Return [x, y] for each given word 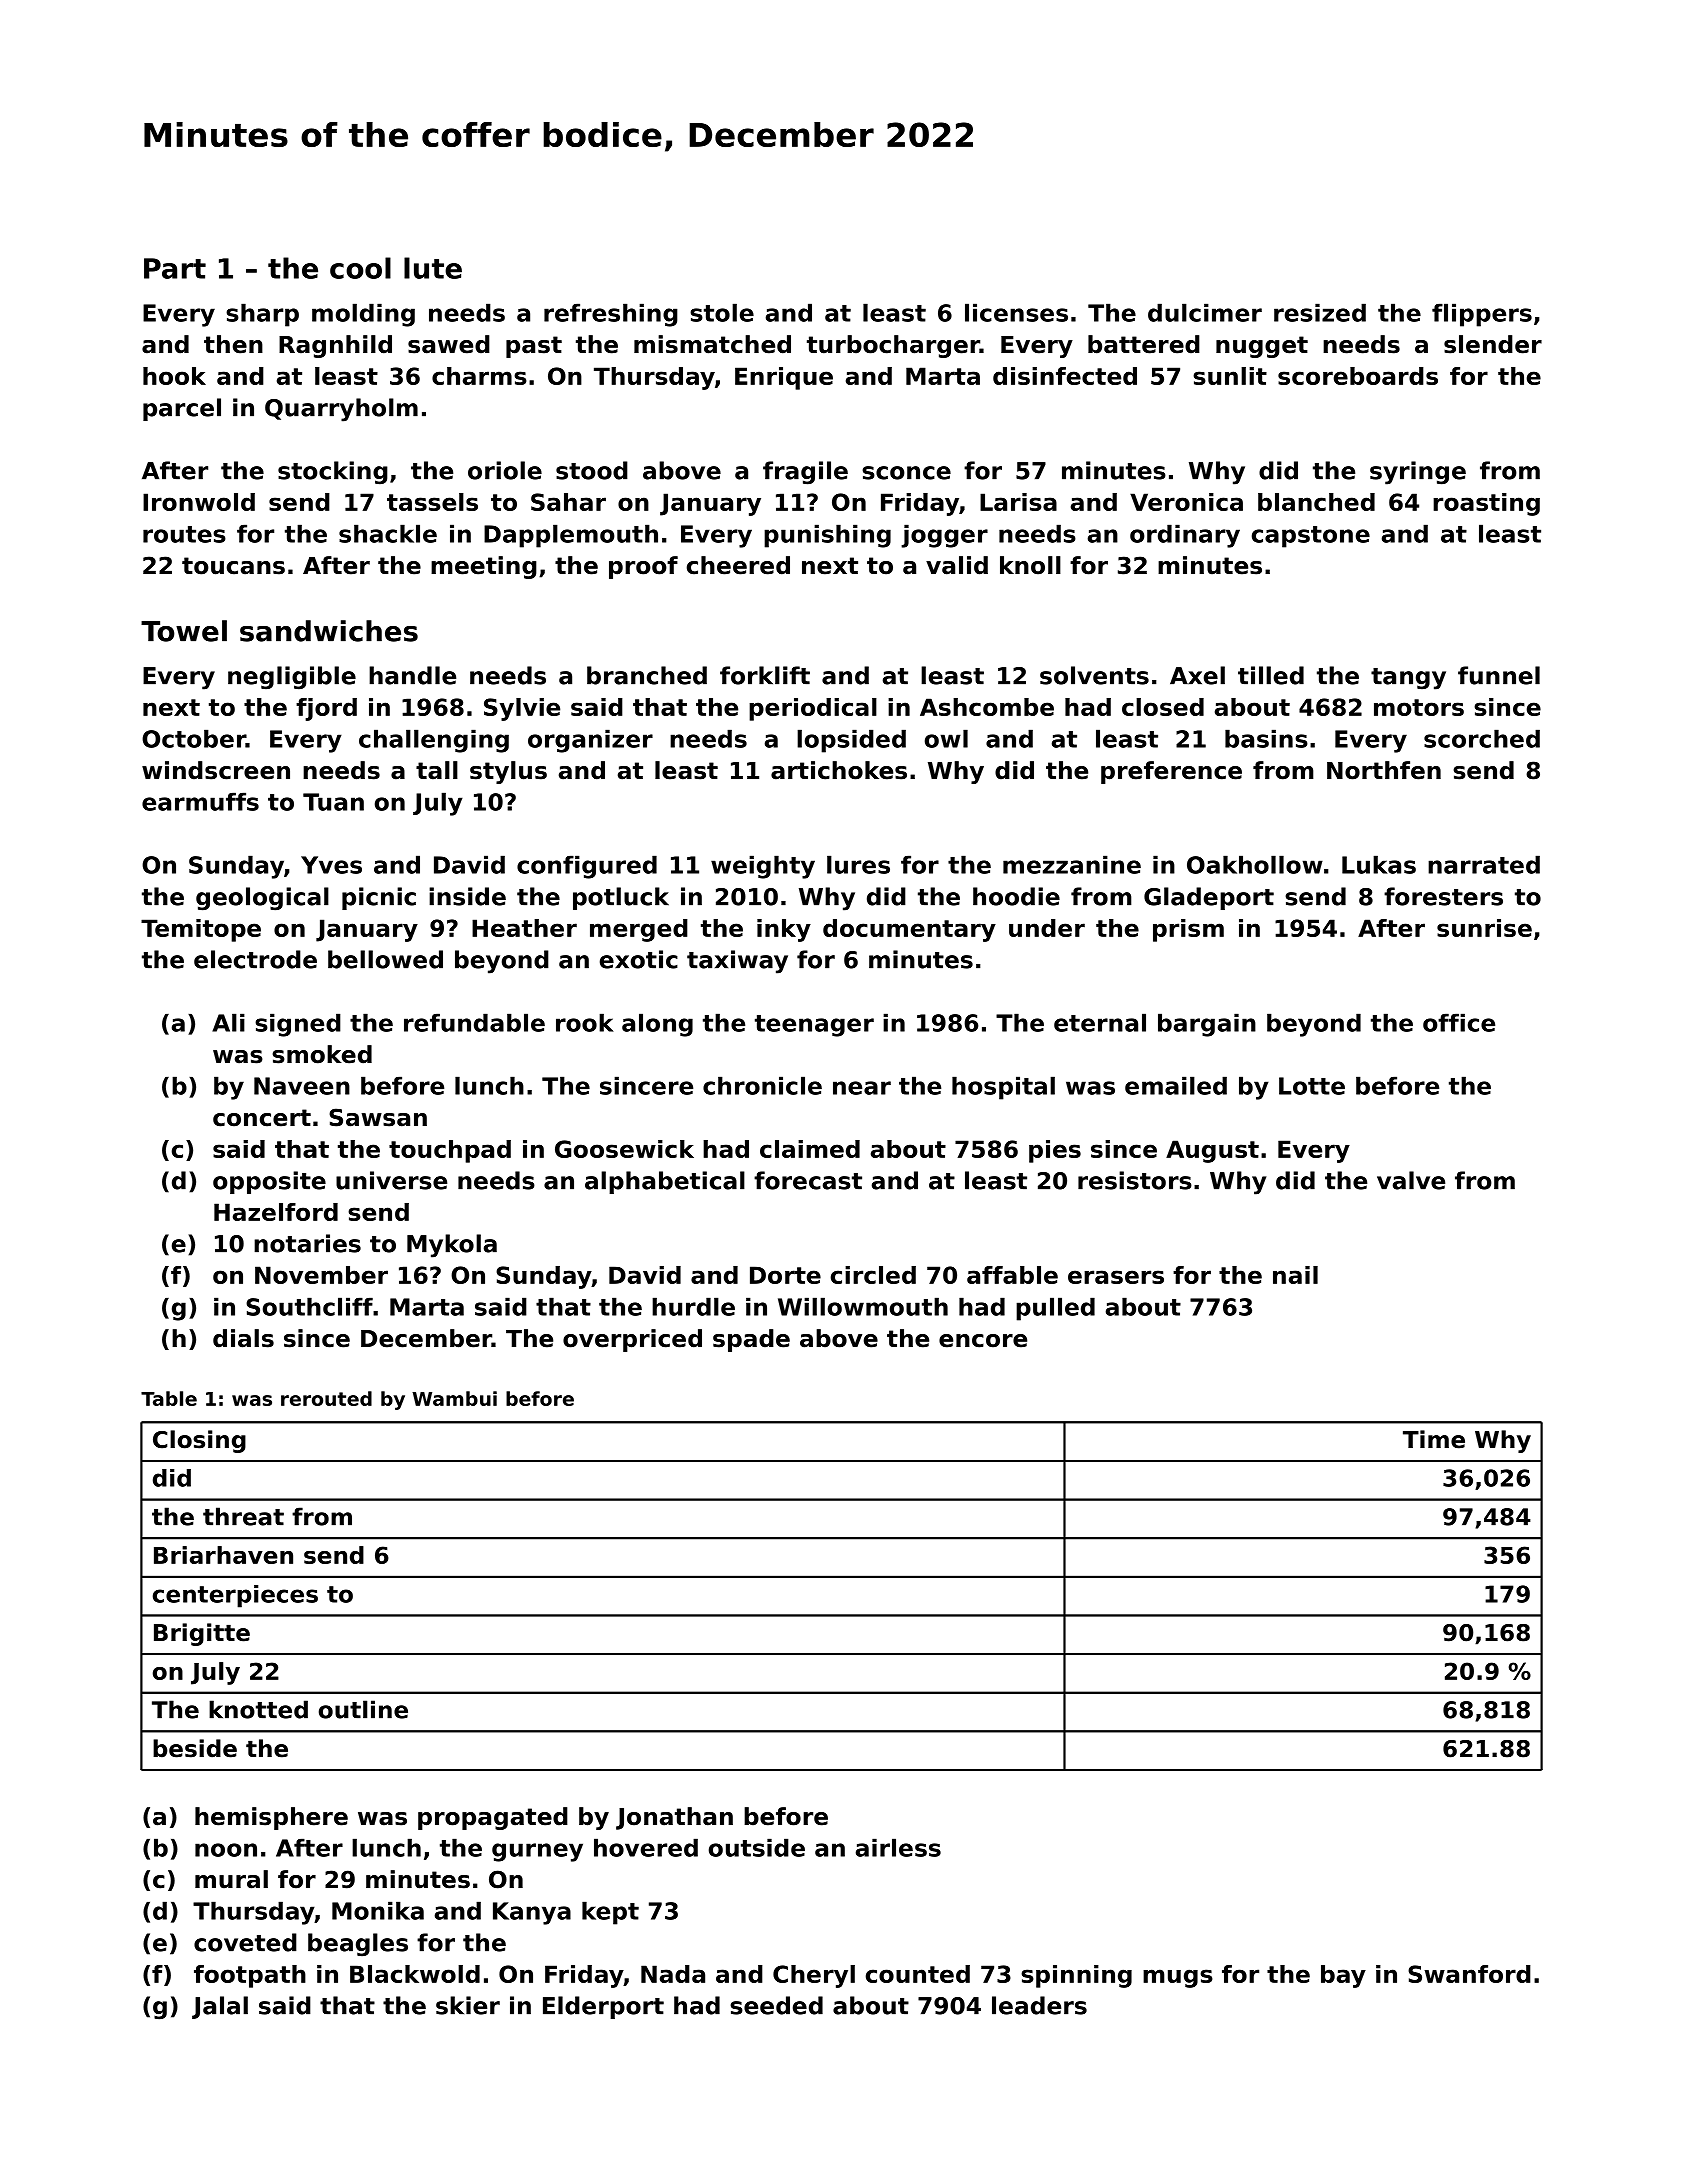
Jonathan [674, 1818]
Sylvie [522, 709]
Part [175, 268]
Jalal [220, 2007]
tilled [1271, 675]
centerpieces [235, 1596]
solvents [1094, 675]
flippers [1482, 315]
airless [898, 1847]
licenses [1016, 312]
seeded [776, 2005]
